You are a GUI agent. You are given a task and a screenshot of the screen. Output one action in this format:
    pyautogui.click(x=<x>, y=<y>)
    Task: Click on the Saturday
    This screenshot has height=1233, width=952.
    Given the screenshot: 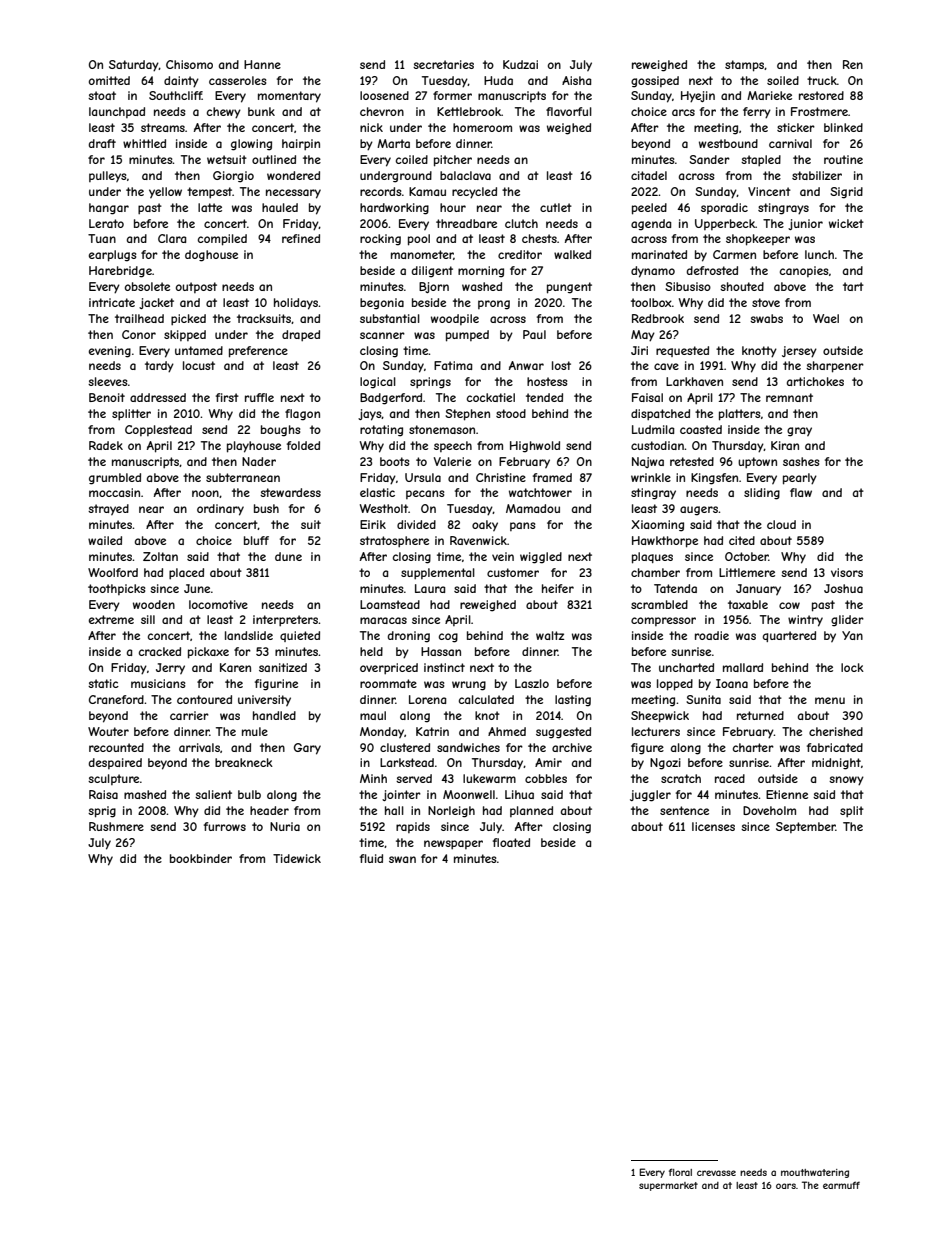 What is the action you would take?
    pyautogui.click(x=134, y=66)
